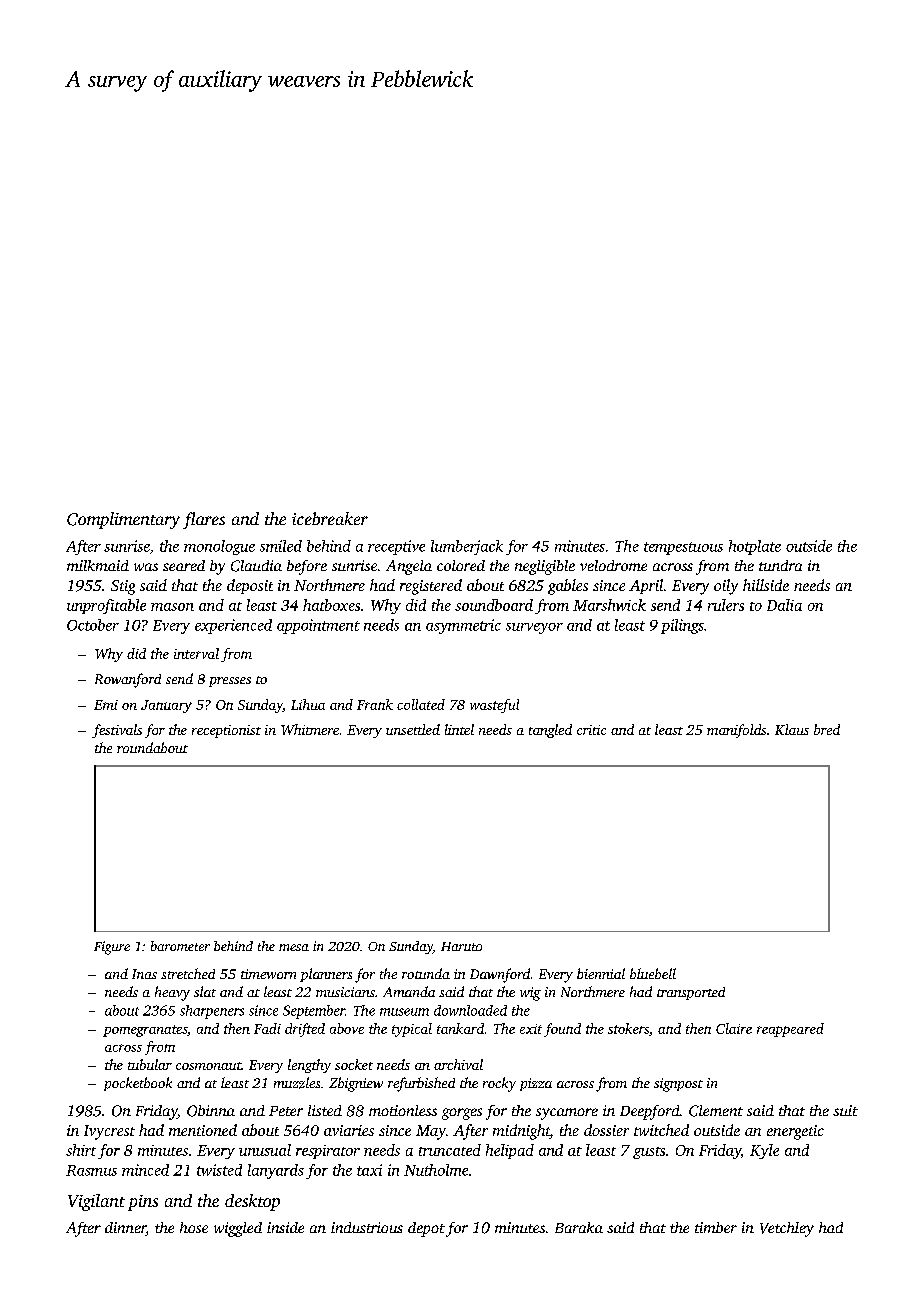 Image resolution: width=924 pixels, height=1308 pixels. Describe the element at coordinates (91, 1170) in the image. I see `Rasmus` at that location.
